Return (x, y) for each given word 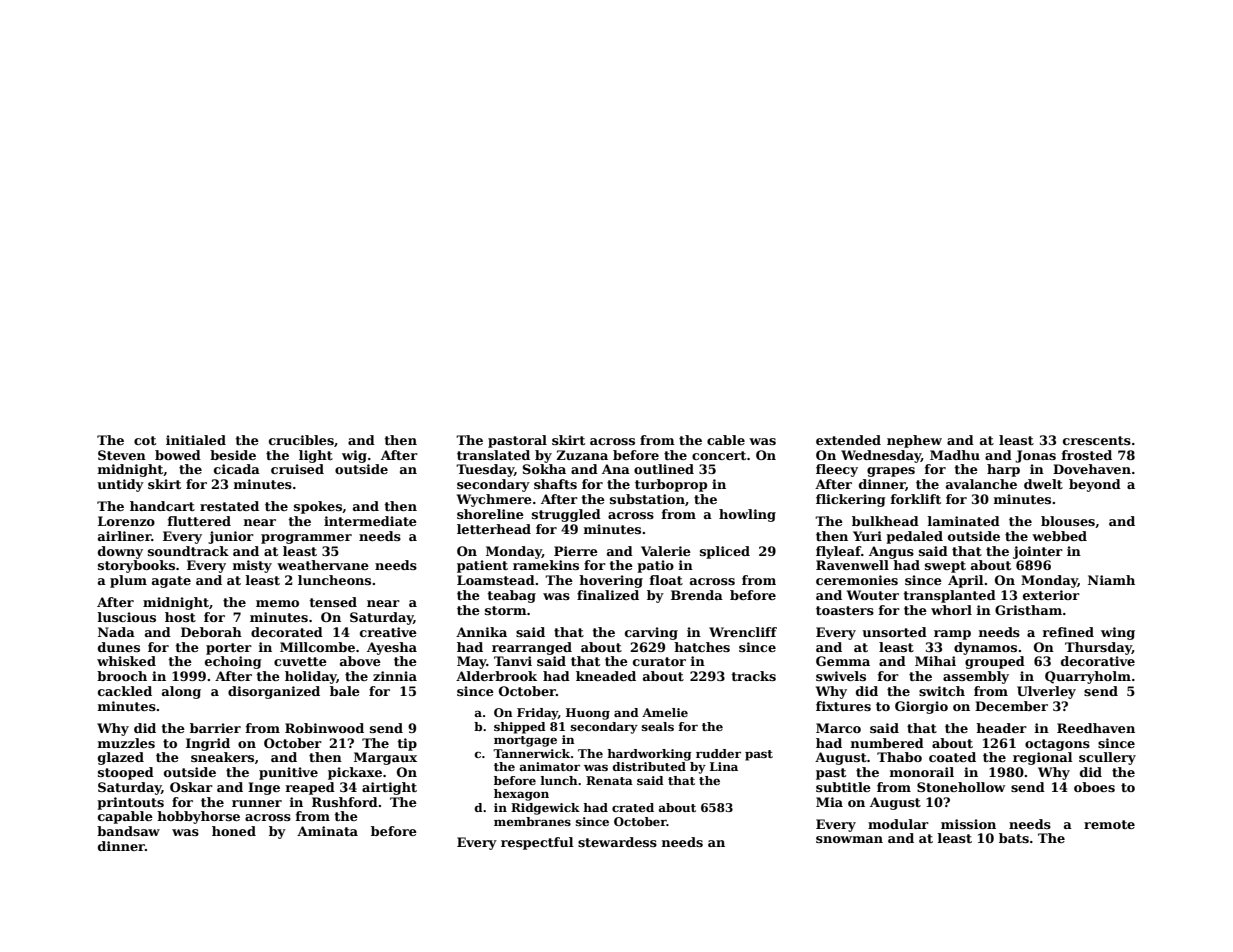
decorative (1098, 661)
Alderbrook (496, 676)
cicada (237, 469)
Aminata (327, 831)
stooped (126, 773)
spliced (725, 552)
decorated (287, 632)
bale (345, 691)
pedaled (914, 537)
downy (120, 552)
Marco (838, 728)
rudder (718, 753)
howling (747, 515)
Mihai (935, 661)
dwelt (1043, 484)
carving (651, 633)
